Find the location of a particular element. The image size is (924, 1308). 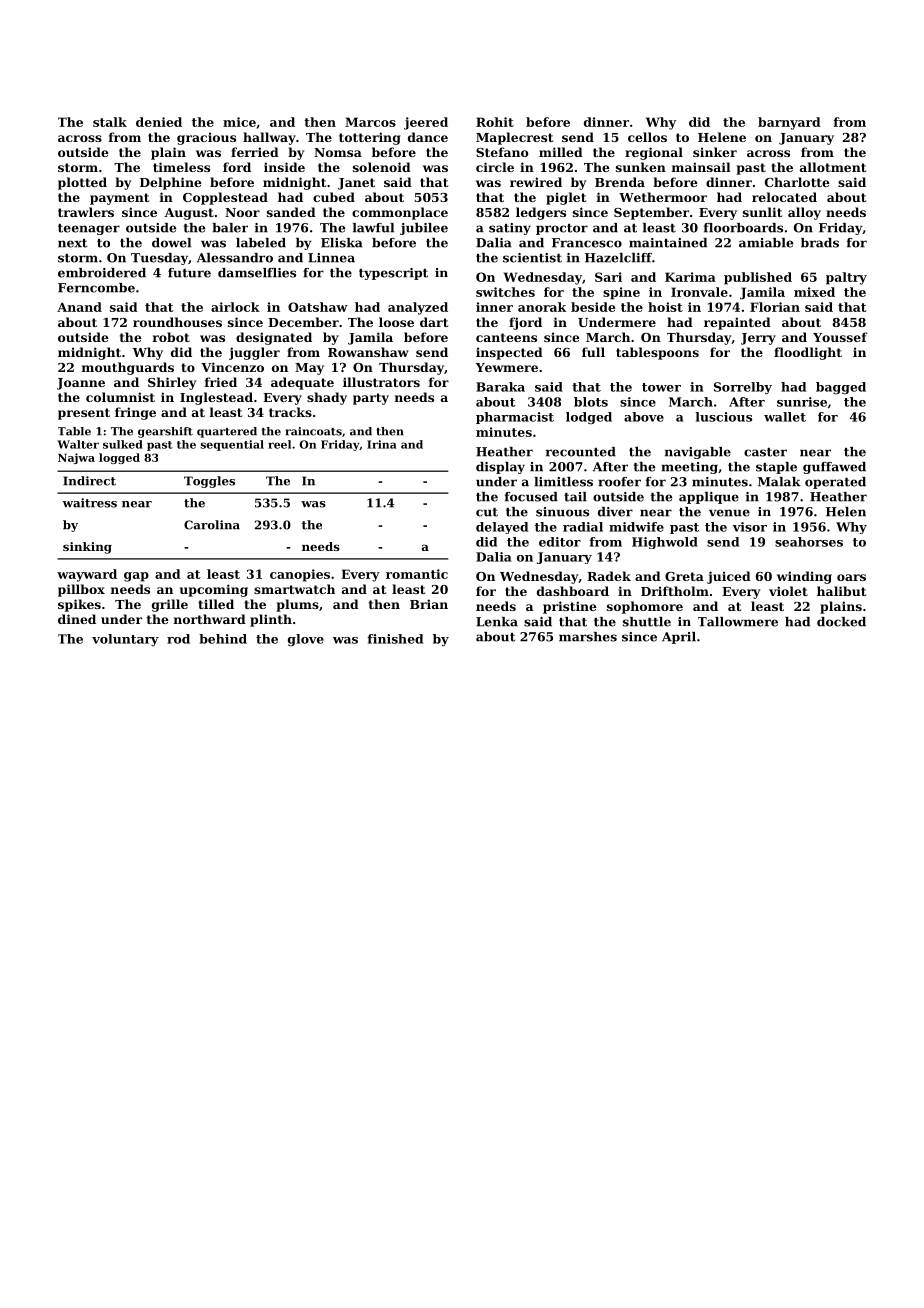

typescript is located at coordinates (393, 274).
